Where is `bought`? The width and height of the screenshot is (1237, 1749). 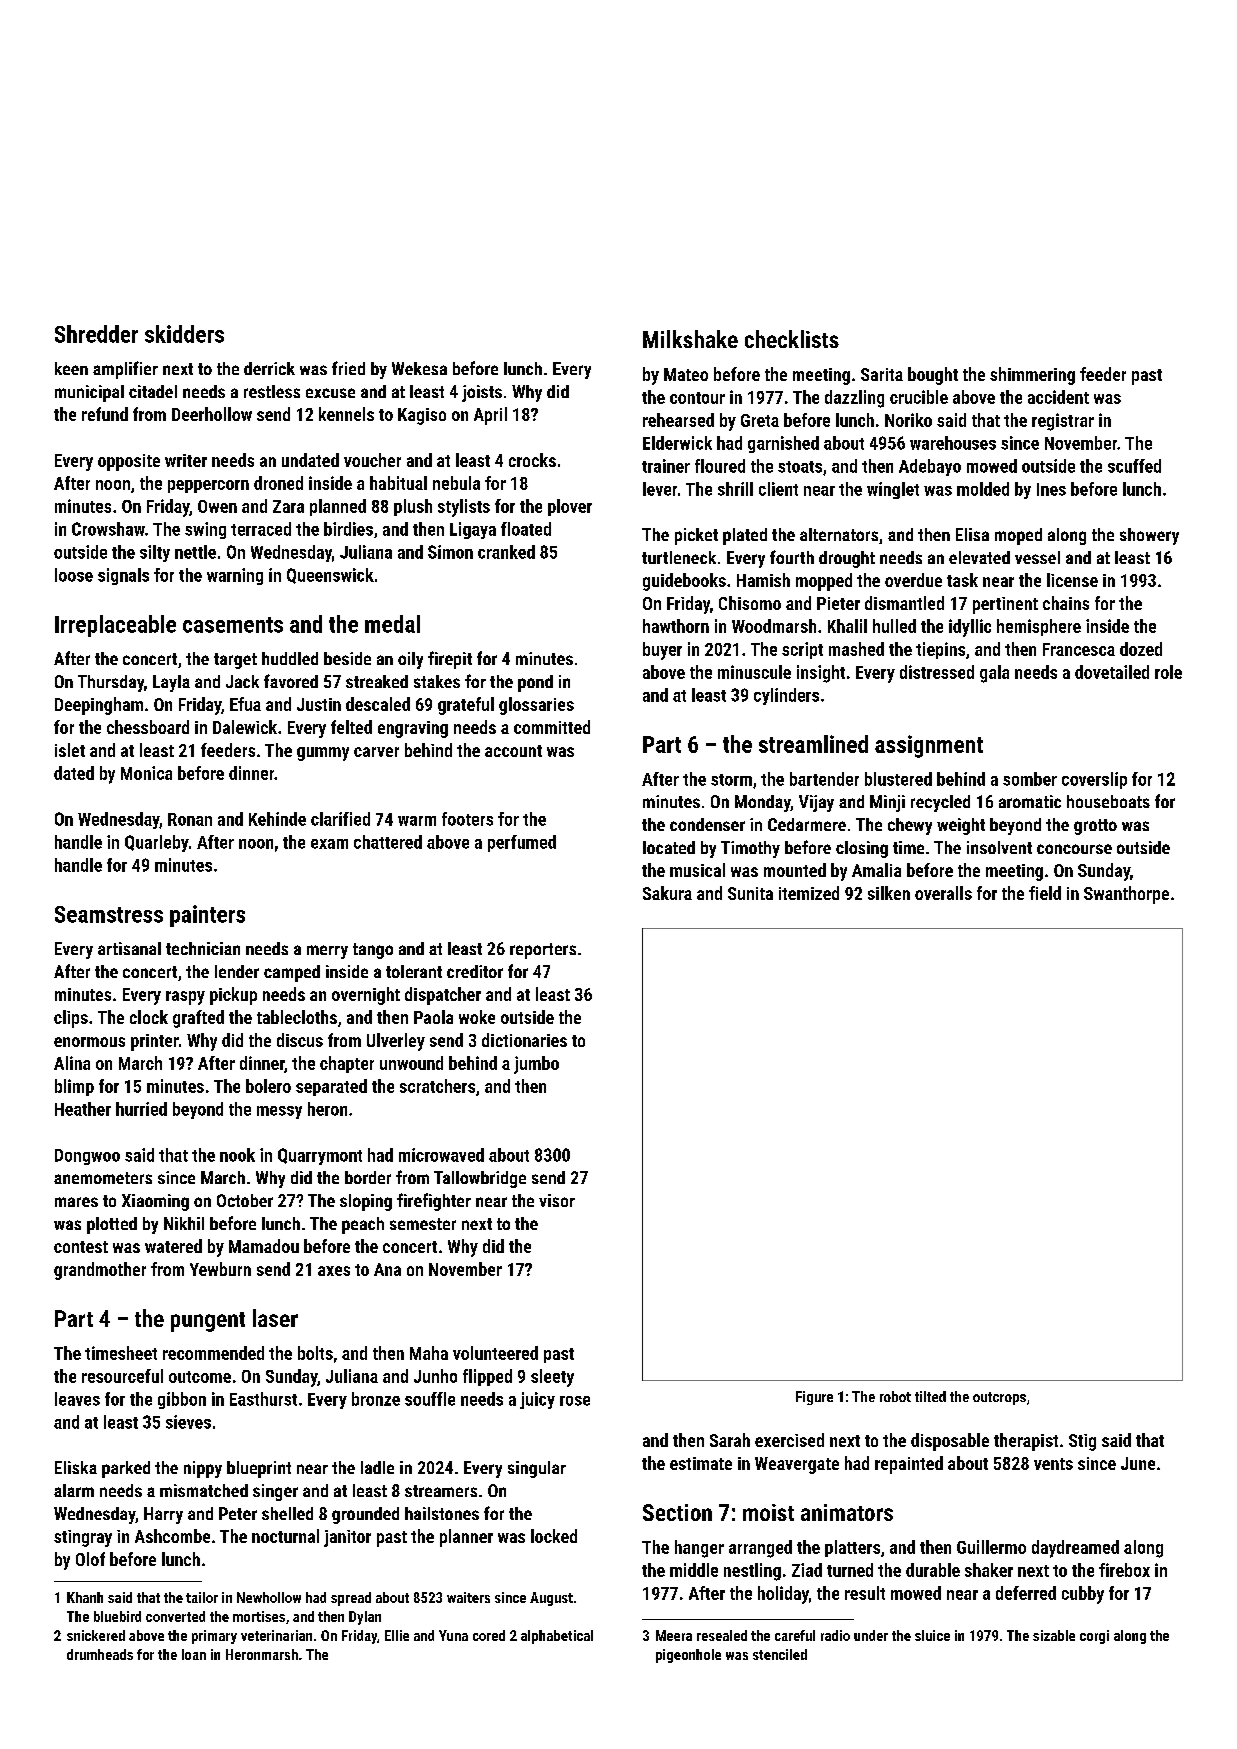 bought is located at coordinates (933, 376).
